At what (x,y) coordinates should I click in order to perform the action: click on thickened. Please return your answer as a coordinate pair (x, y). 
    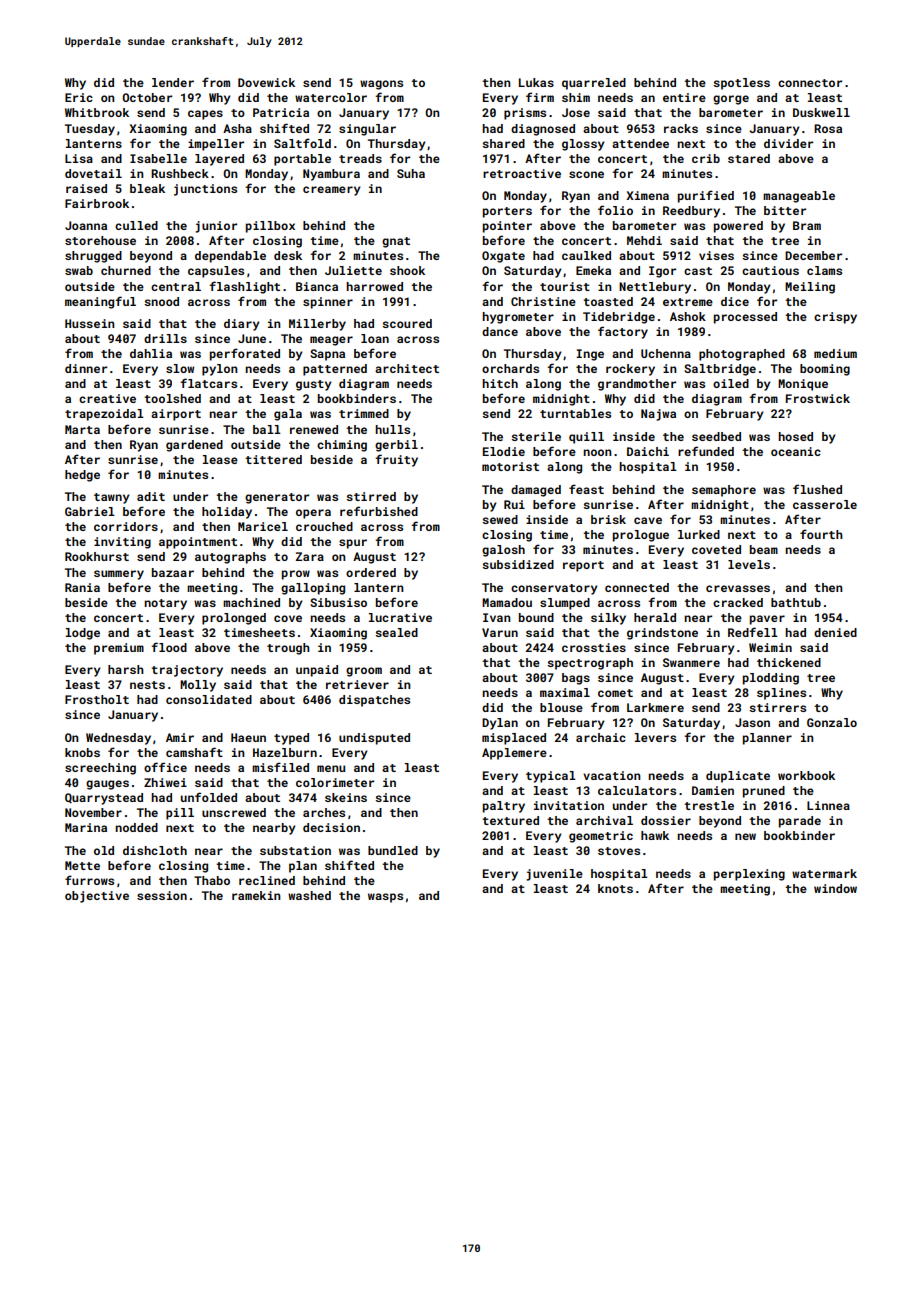
    Looking at the image, I should click on (789, 662).
